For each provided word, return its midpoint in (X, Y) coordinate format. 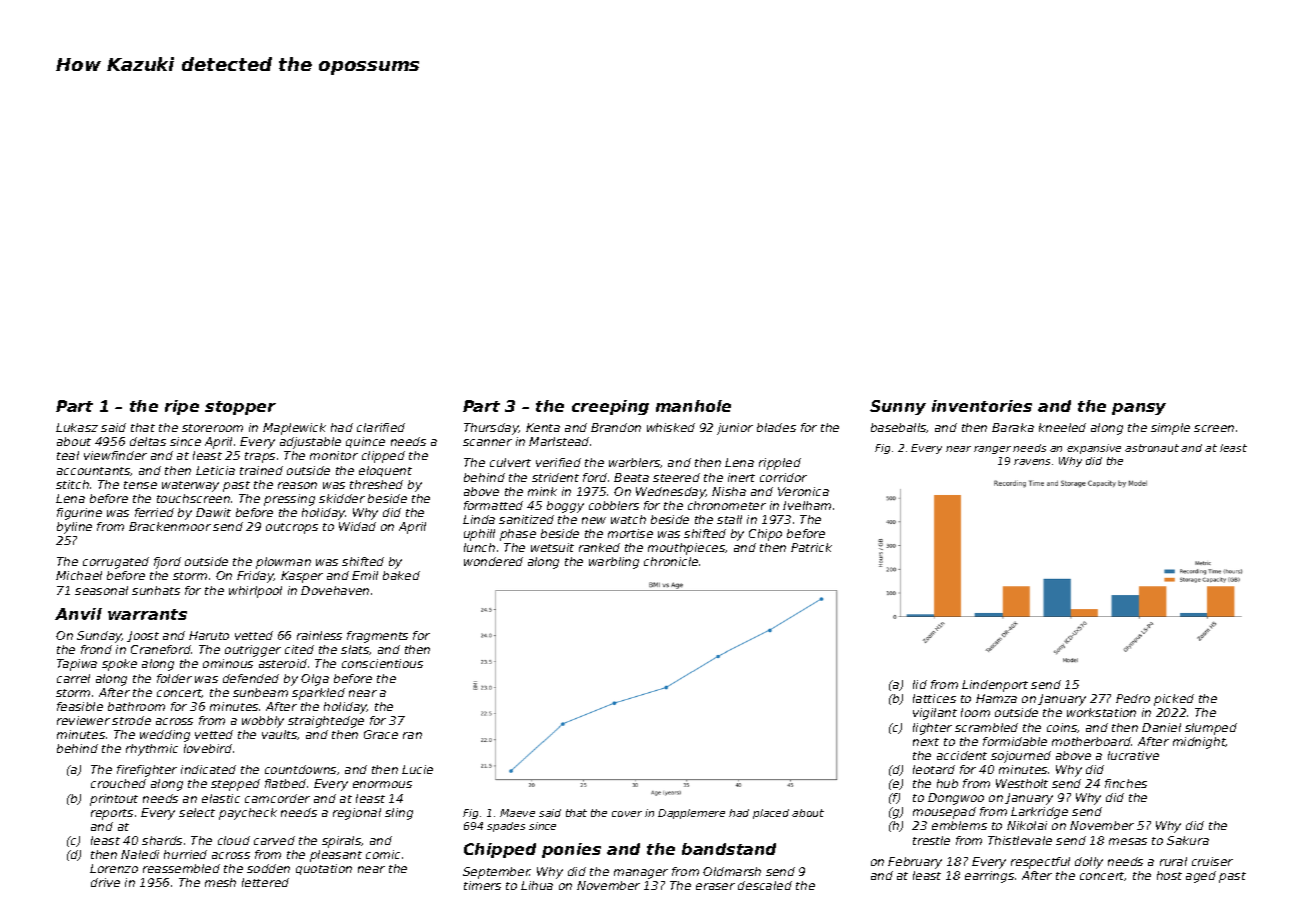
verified (558, 462)
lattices (934, 698)
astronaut (1152, 448)
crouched (118, 783)
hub (947, 783)
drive (105, 882)
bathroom (136, 706)
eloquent (385, 471)
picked (1174, 700)
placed (771, 814)
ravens (1032, 462)
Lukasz (77, 427)
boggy (565, 507)
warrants (147, 614)
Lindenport (995, 686)
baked (401, 575)
